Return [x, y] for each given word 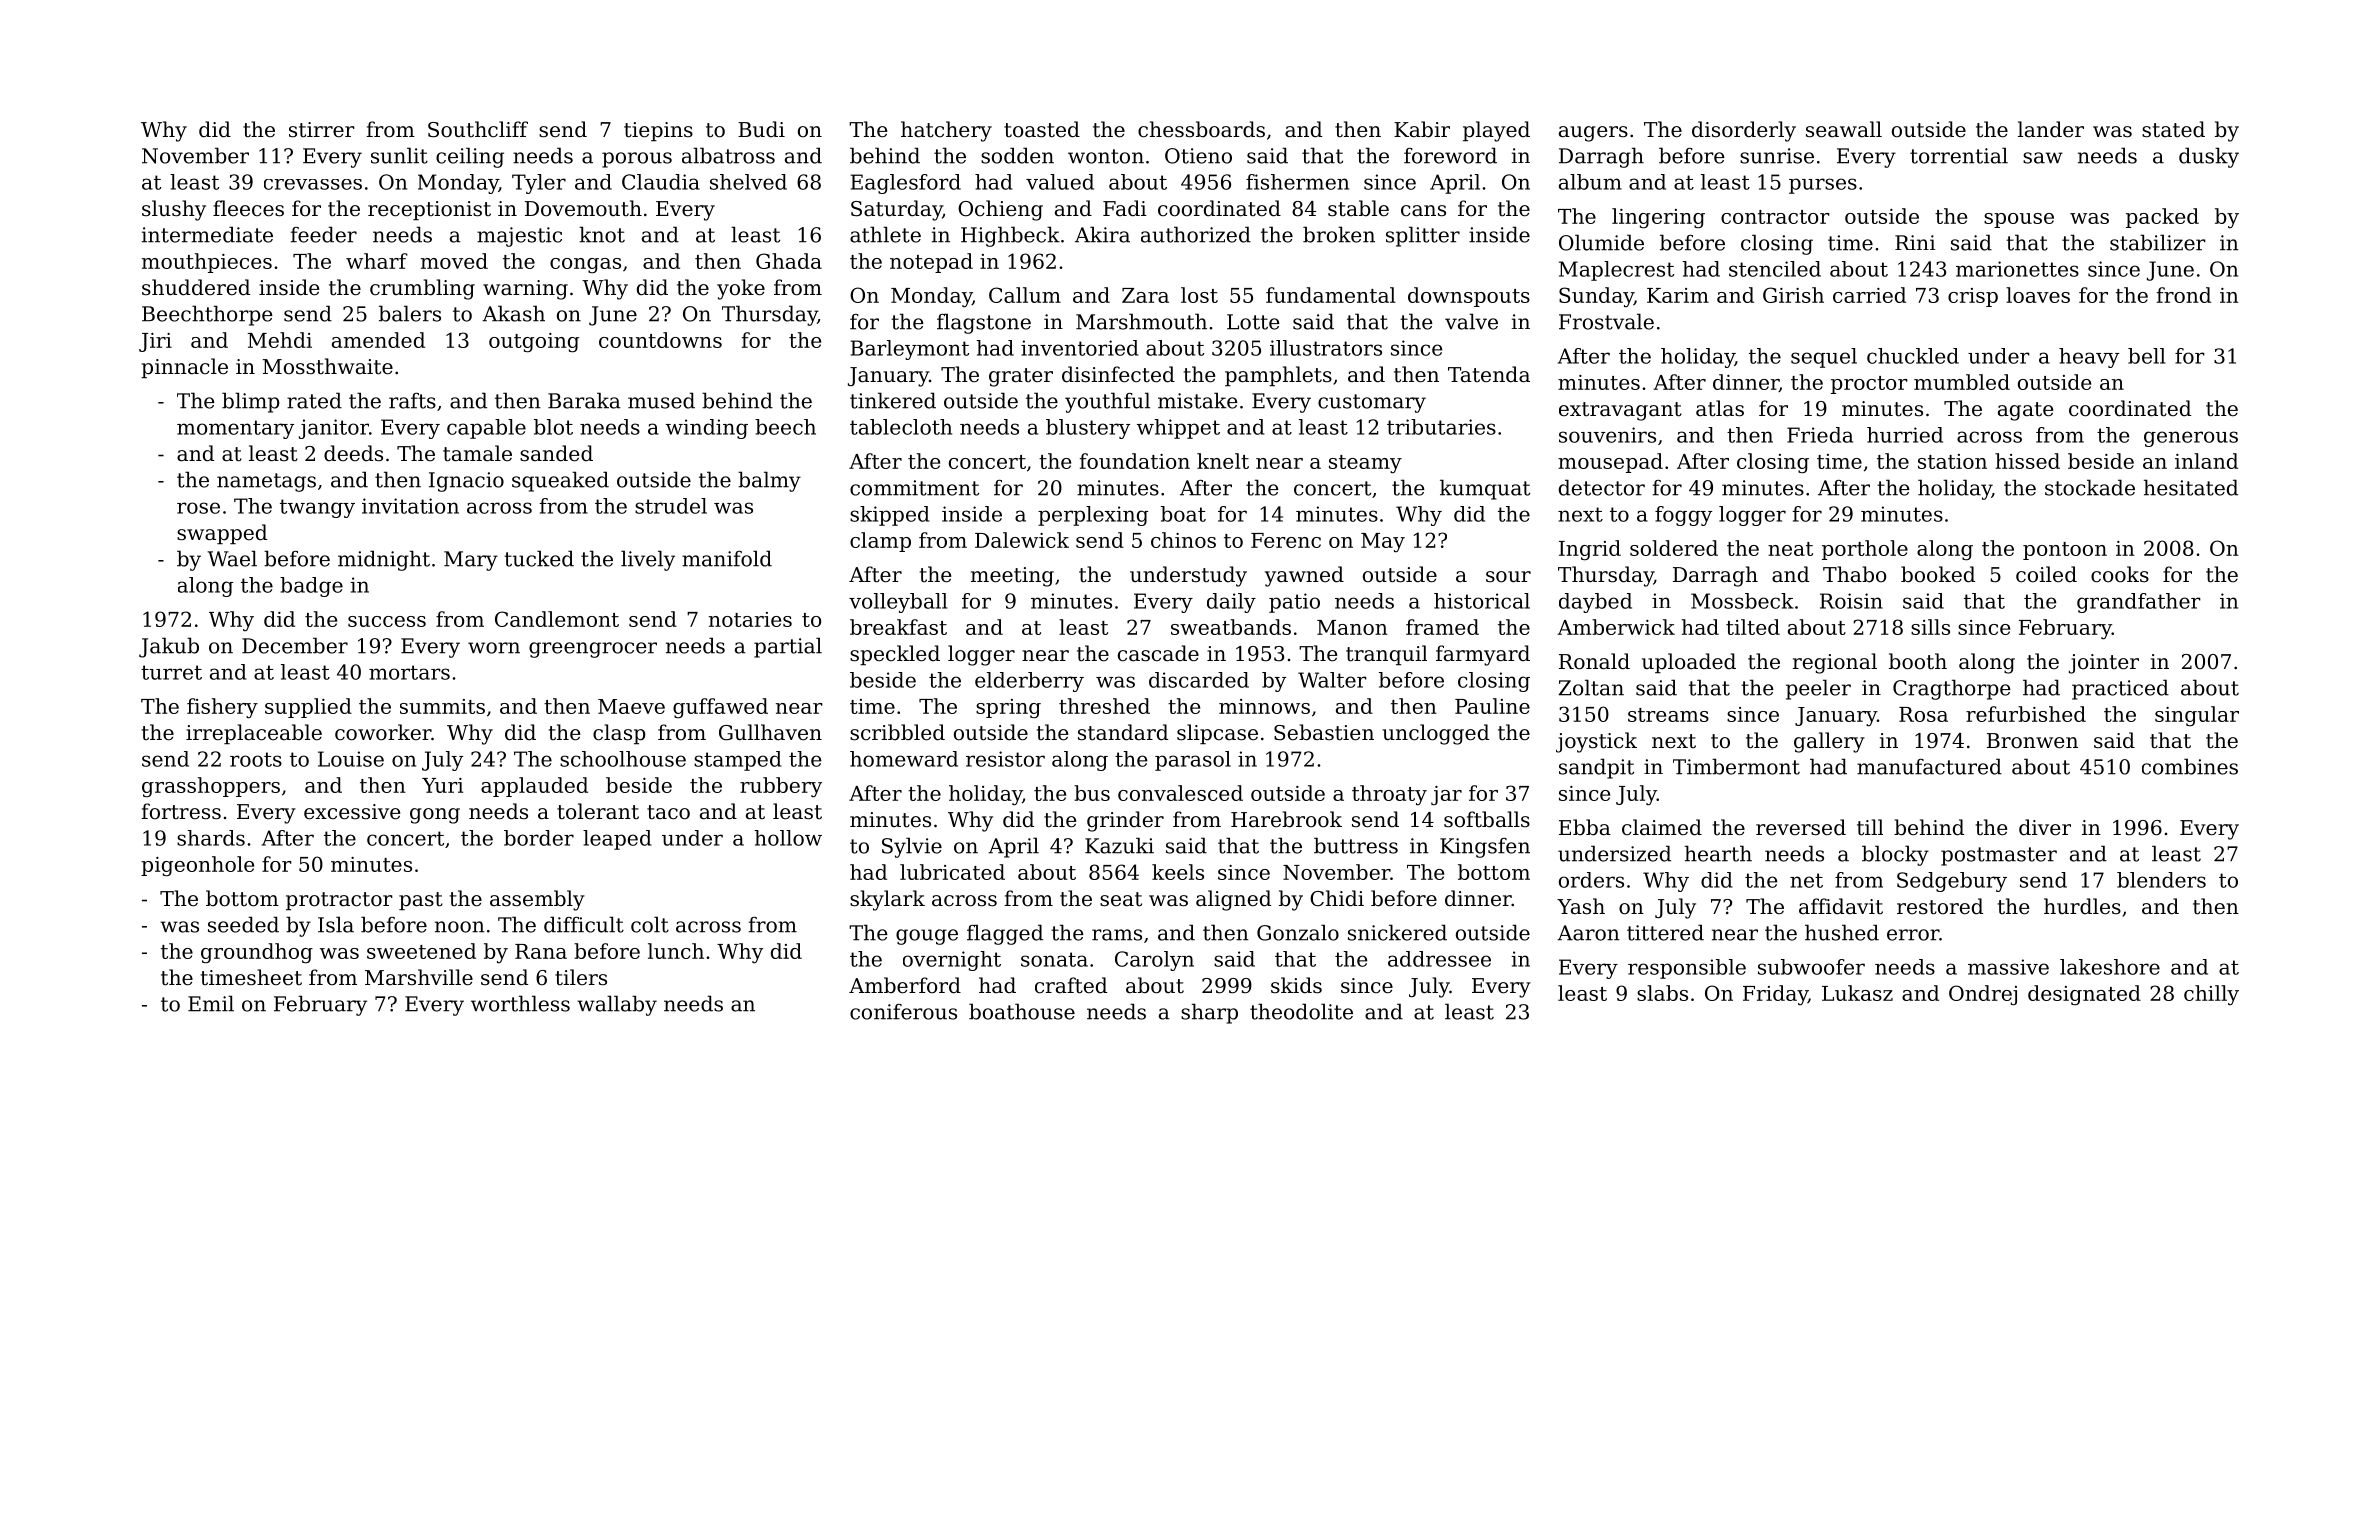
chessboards [1201, 129]
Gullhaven [770, 732]
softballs [1487, 819]
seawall [1844, 129]
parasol [1193, 761]
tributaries [1441, 427]
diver [2045, 827]
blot [553, 427]
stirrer [322, 130]
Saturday [896, 210]
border [539, 838]
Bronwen [2032, 741]
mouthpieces [207, 263]
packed [2162, 218]
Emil [211, 1003]
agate [2025, 411]
